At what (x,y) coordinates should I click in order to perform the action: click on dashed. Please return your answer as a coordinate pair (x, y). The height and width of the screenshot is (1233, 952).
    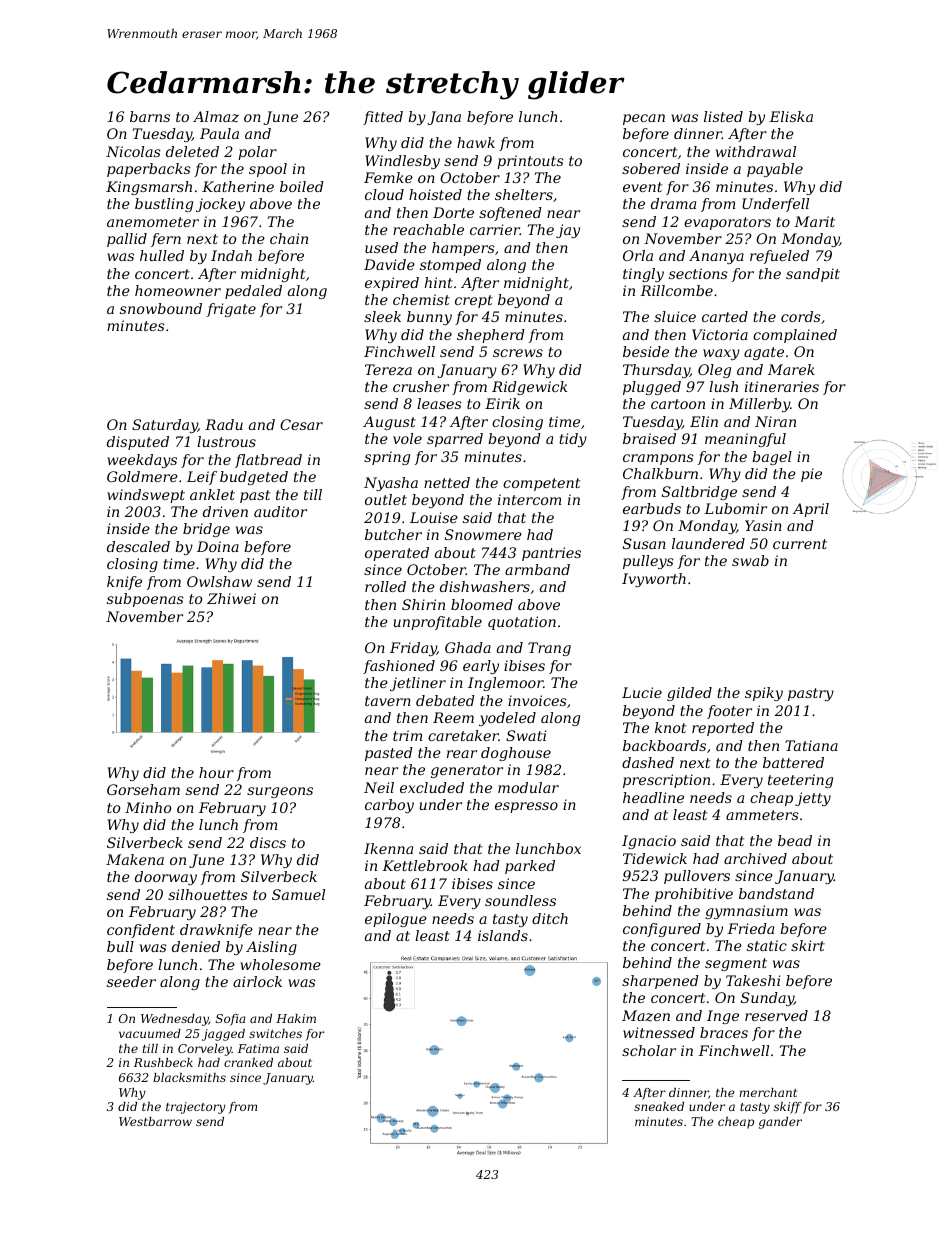
    Looking at the image, I should click on (648, 762).
